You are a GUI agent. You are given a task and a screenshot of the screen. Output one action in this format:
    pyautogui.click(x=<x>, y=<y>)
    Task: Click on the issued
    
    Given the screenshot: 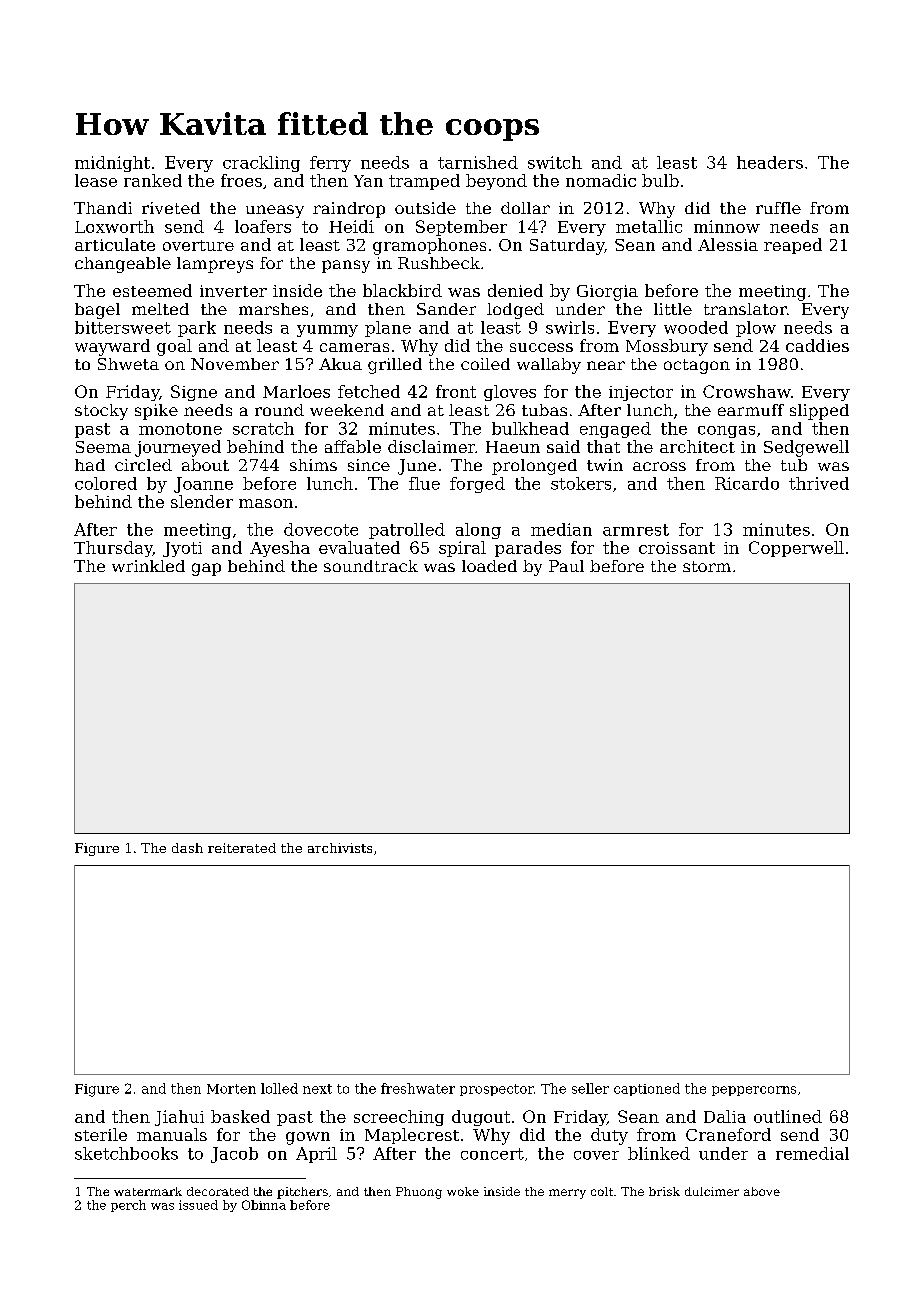 What is the action you would take?
    pyautogui.click(x=198, y=1205)
